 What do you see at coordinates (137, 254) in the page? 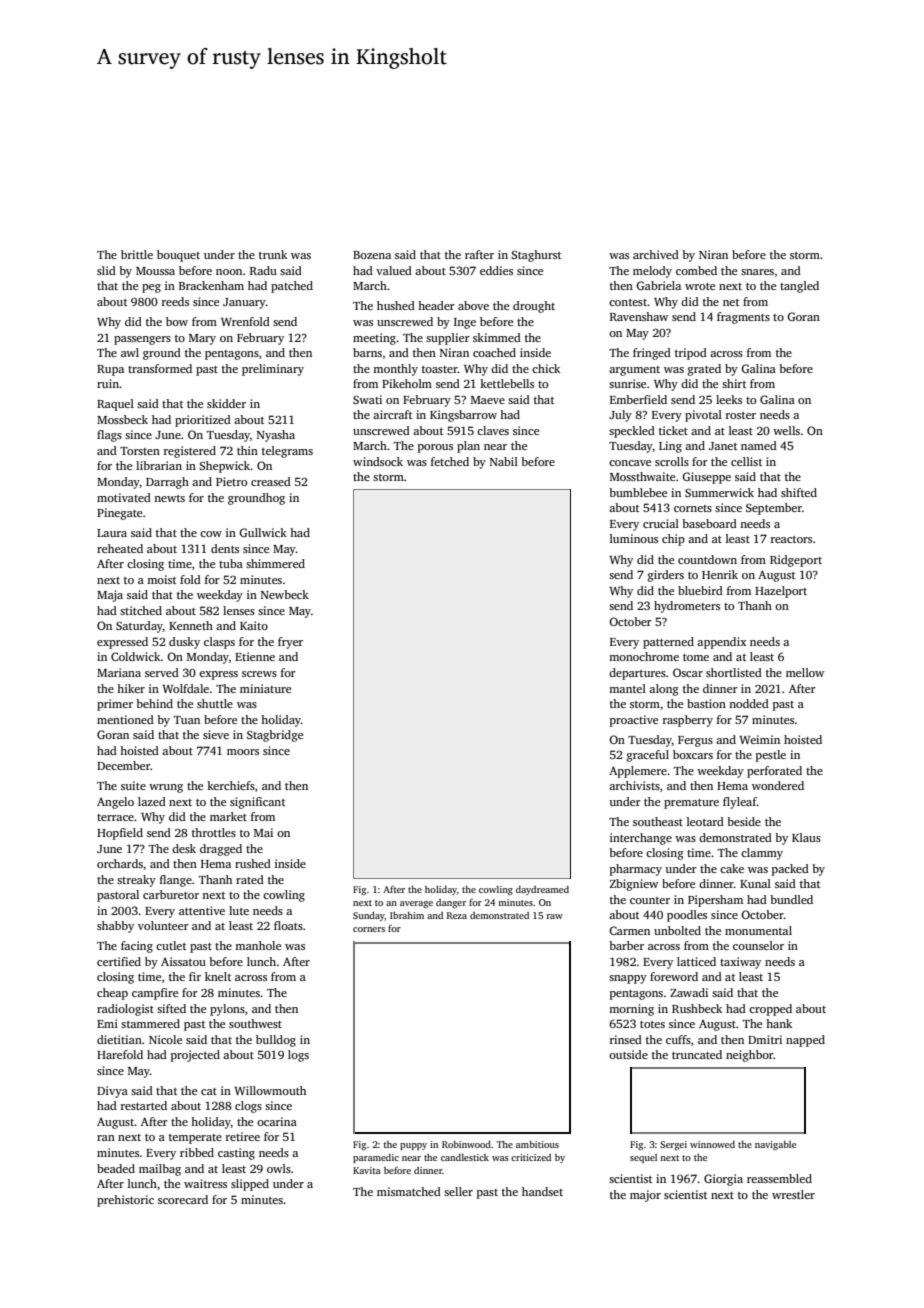
I see `brittle` at bounding box center [137, 254].
